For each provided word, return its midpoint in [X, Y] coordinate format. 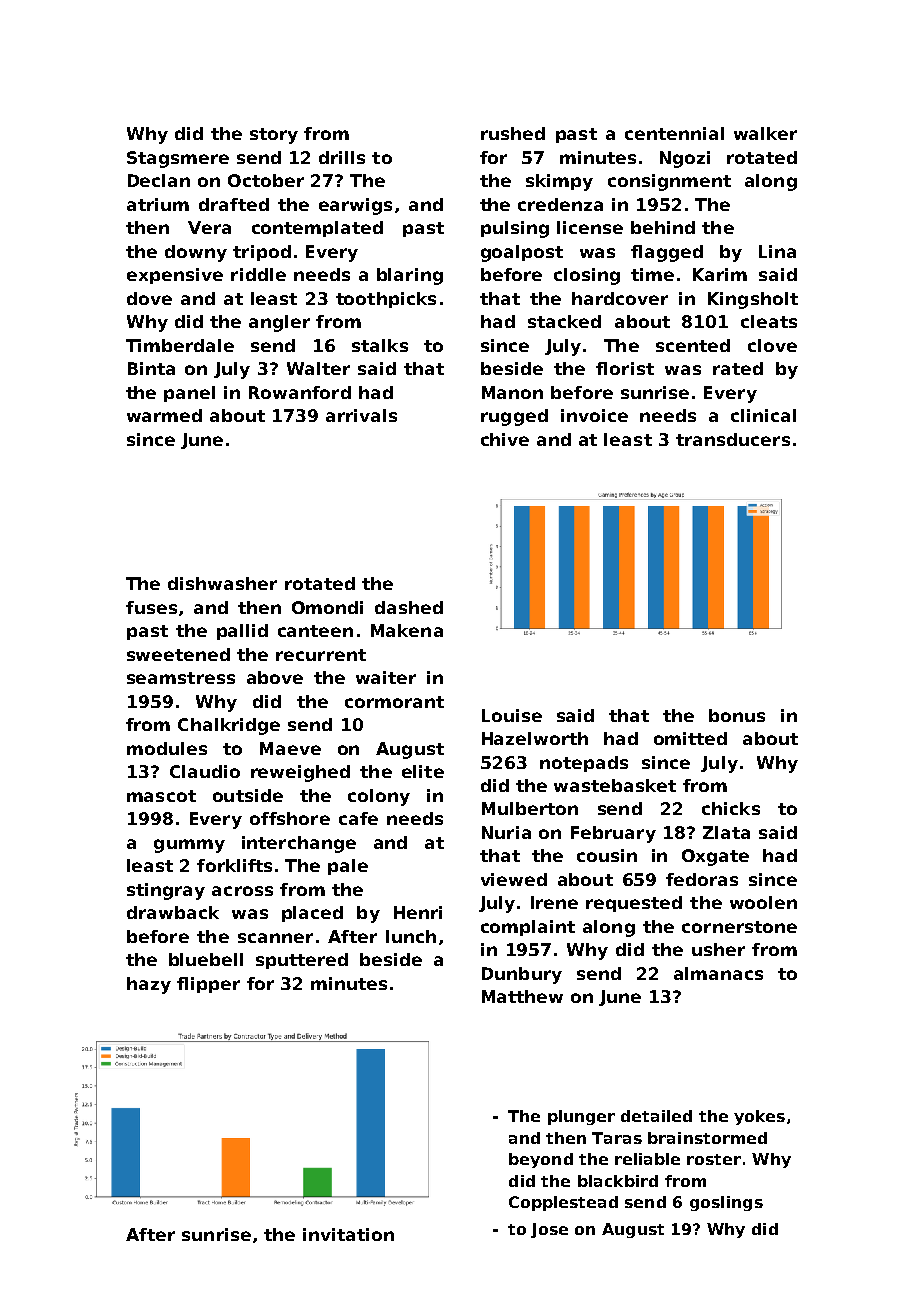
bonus [737, 715]
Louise [512, 715]
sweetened [178, 654]
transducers [733, 439]
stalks [380, 345]
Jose [549, 1230]
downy [196, 253]
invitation [348, 1234]
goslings [726, 1203]
